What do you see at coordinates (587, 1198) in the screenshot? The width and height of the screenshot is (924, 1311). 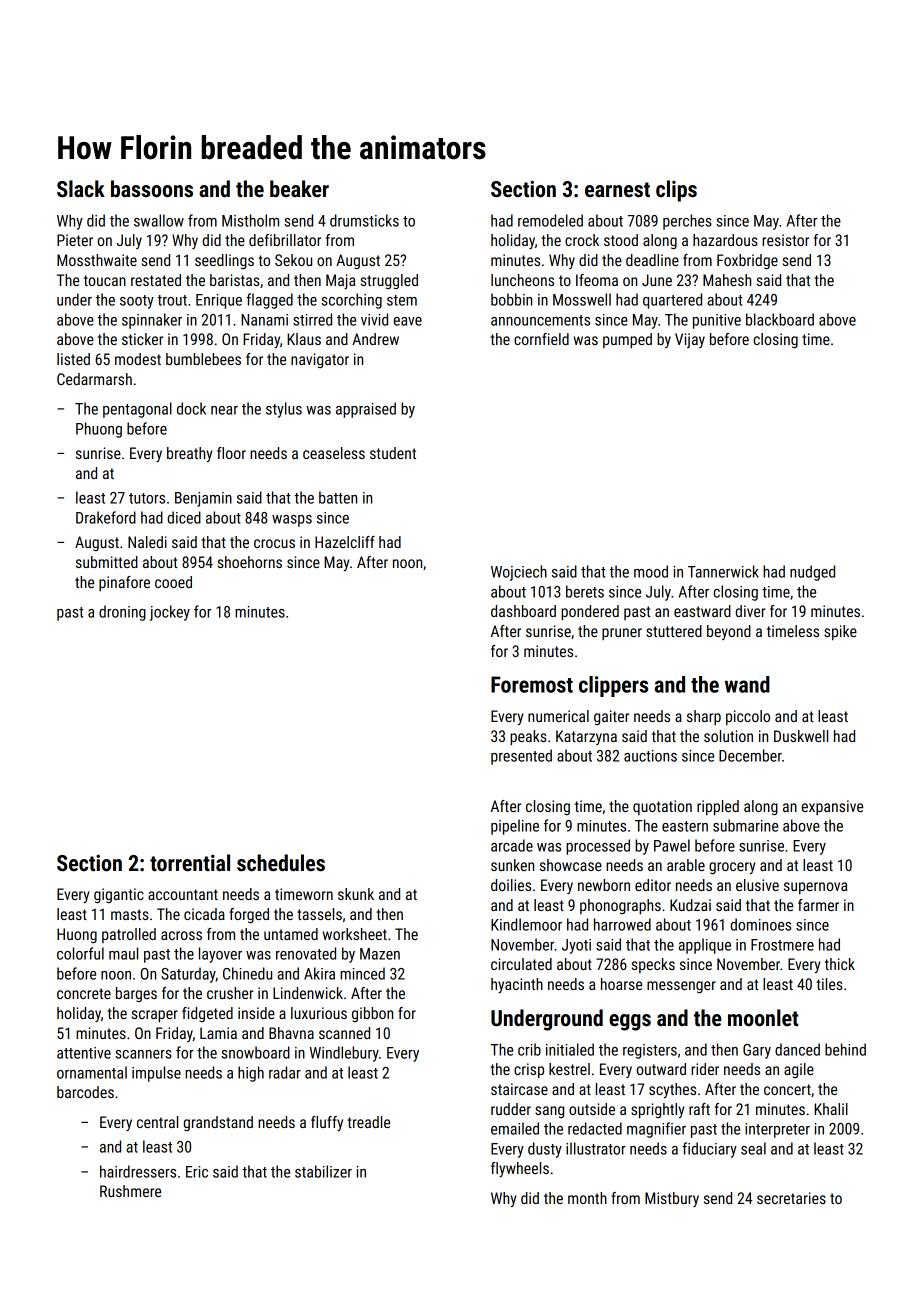 I see `month` at bounding box center [587, 1198].
